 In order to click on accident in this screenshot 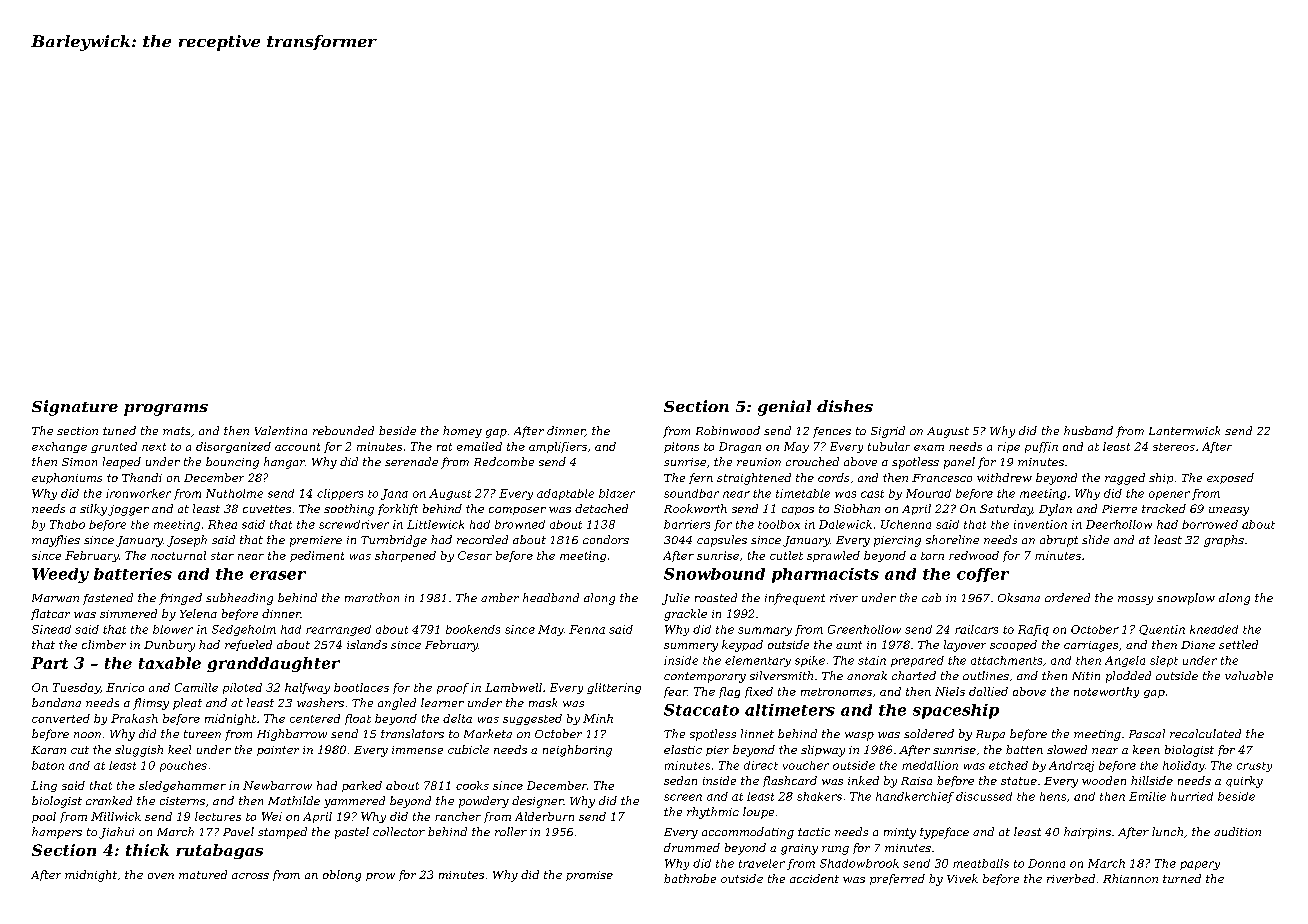, I will do `click(814, 878)`.
